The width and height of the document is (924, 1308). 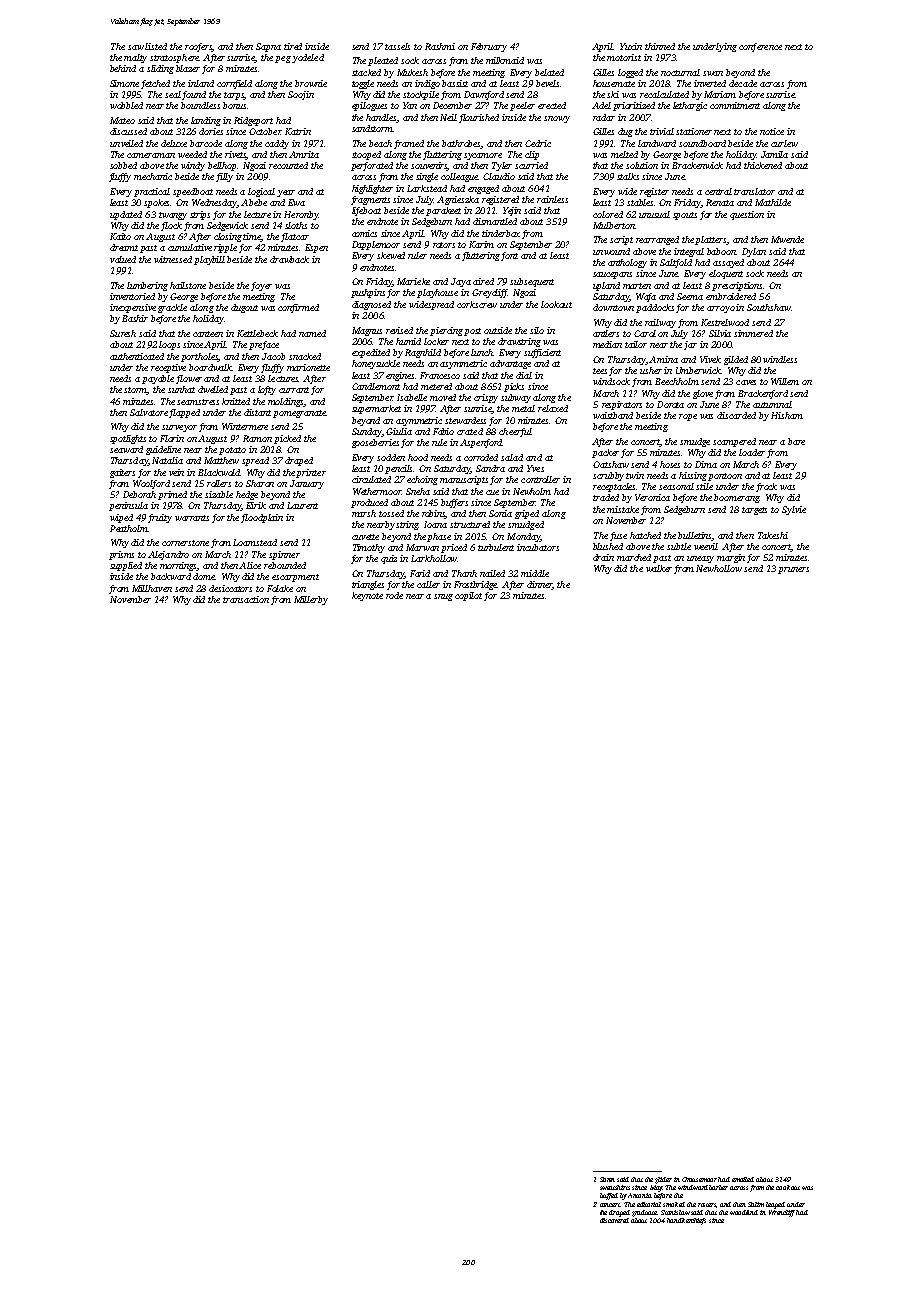 What do you see at coordinates (663, 1180) in the document?
I see `glider` at bounding box center [663, 1180].
